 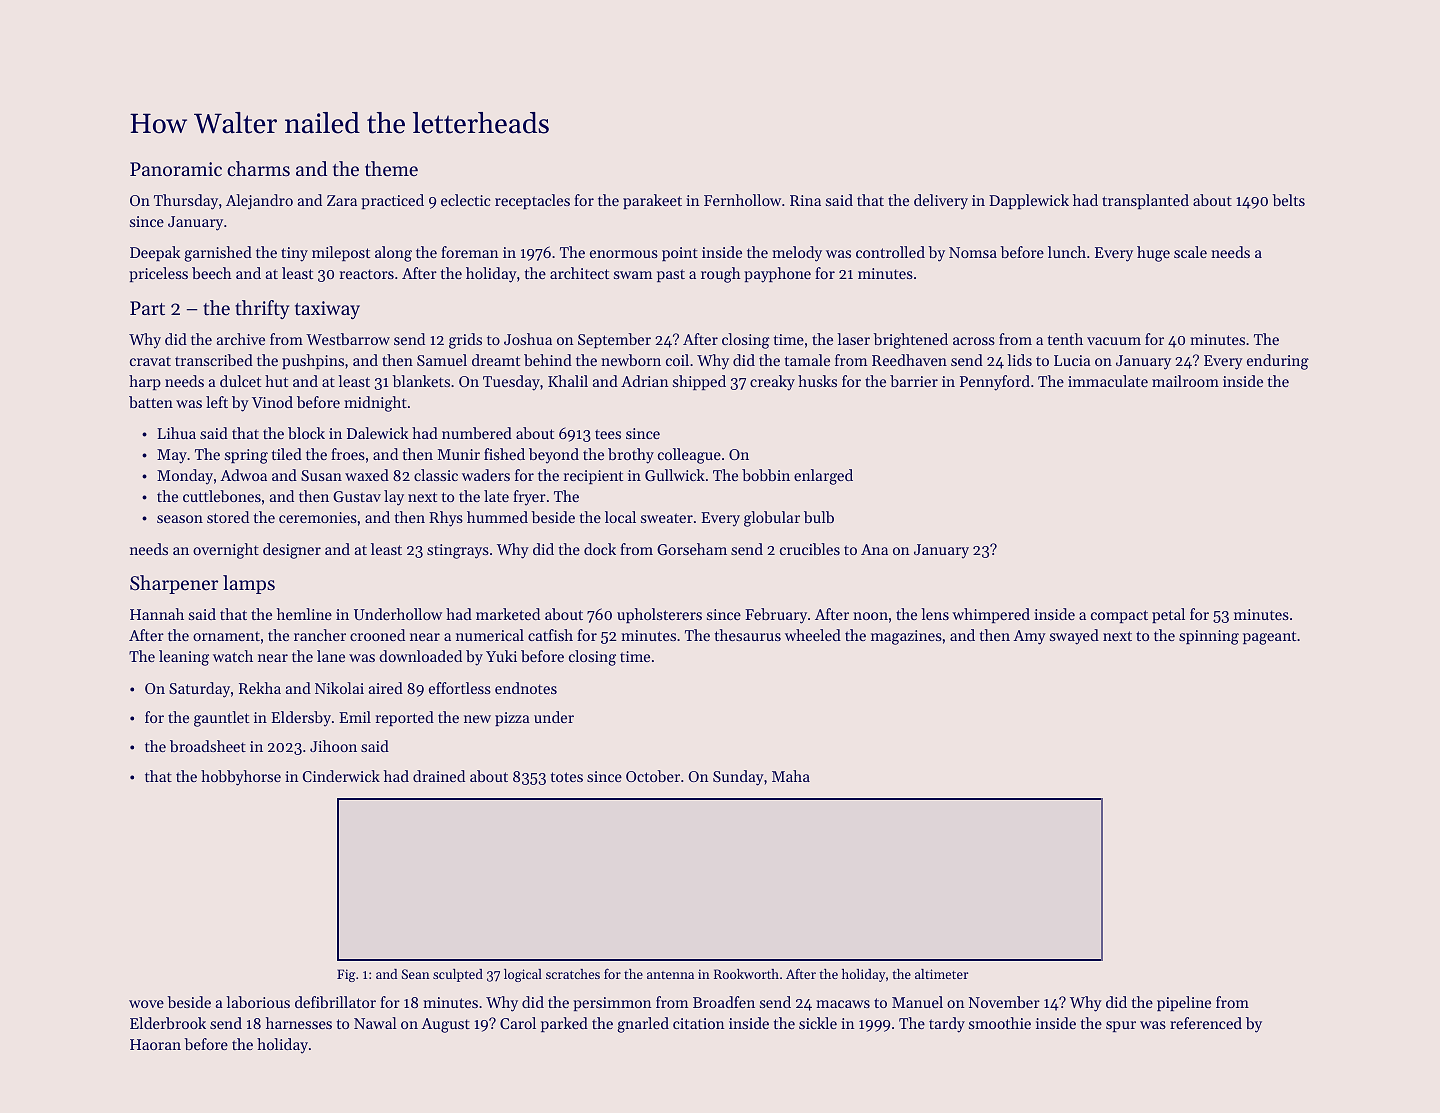 I want to click on charms, so click(x=258, y=168).
